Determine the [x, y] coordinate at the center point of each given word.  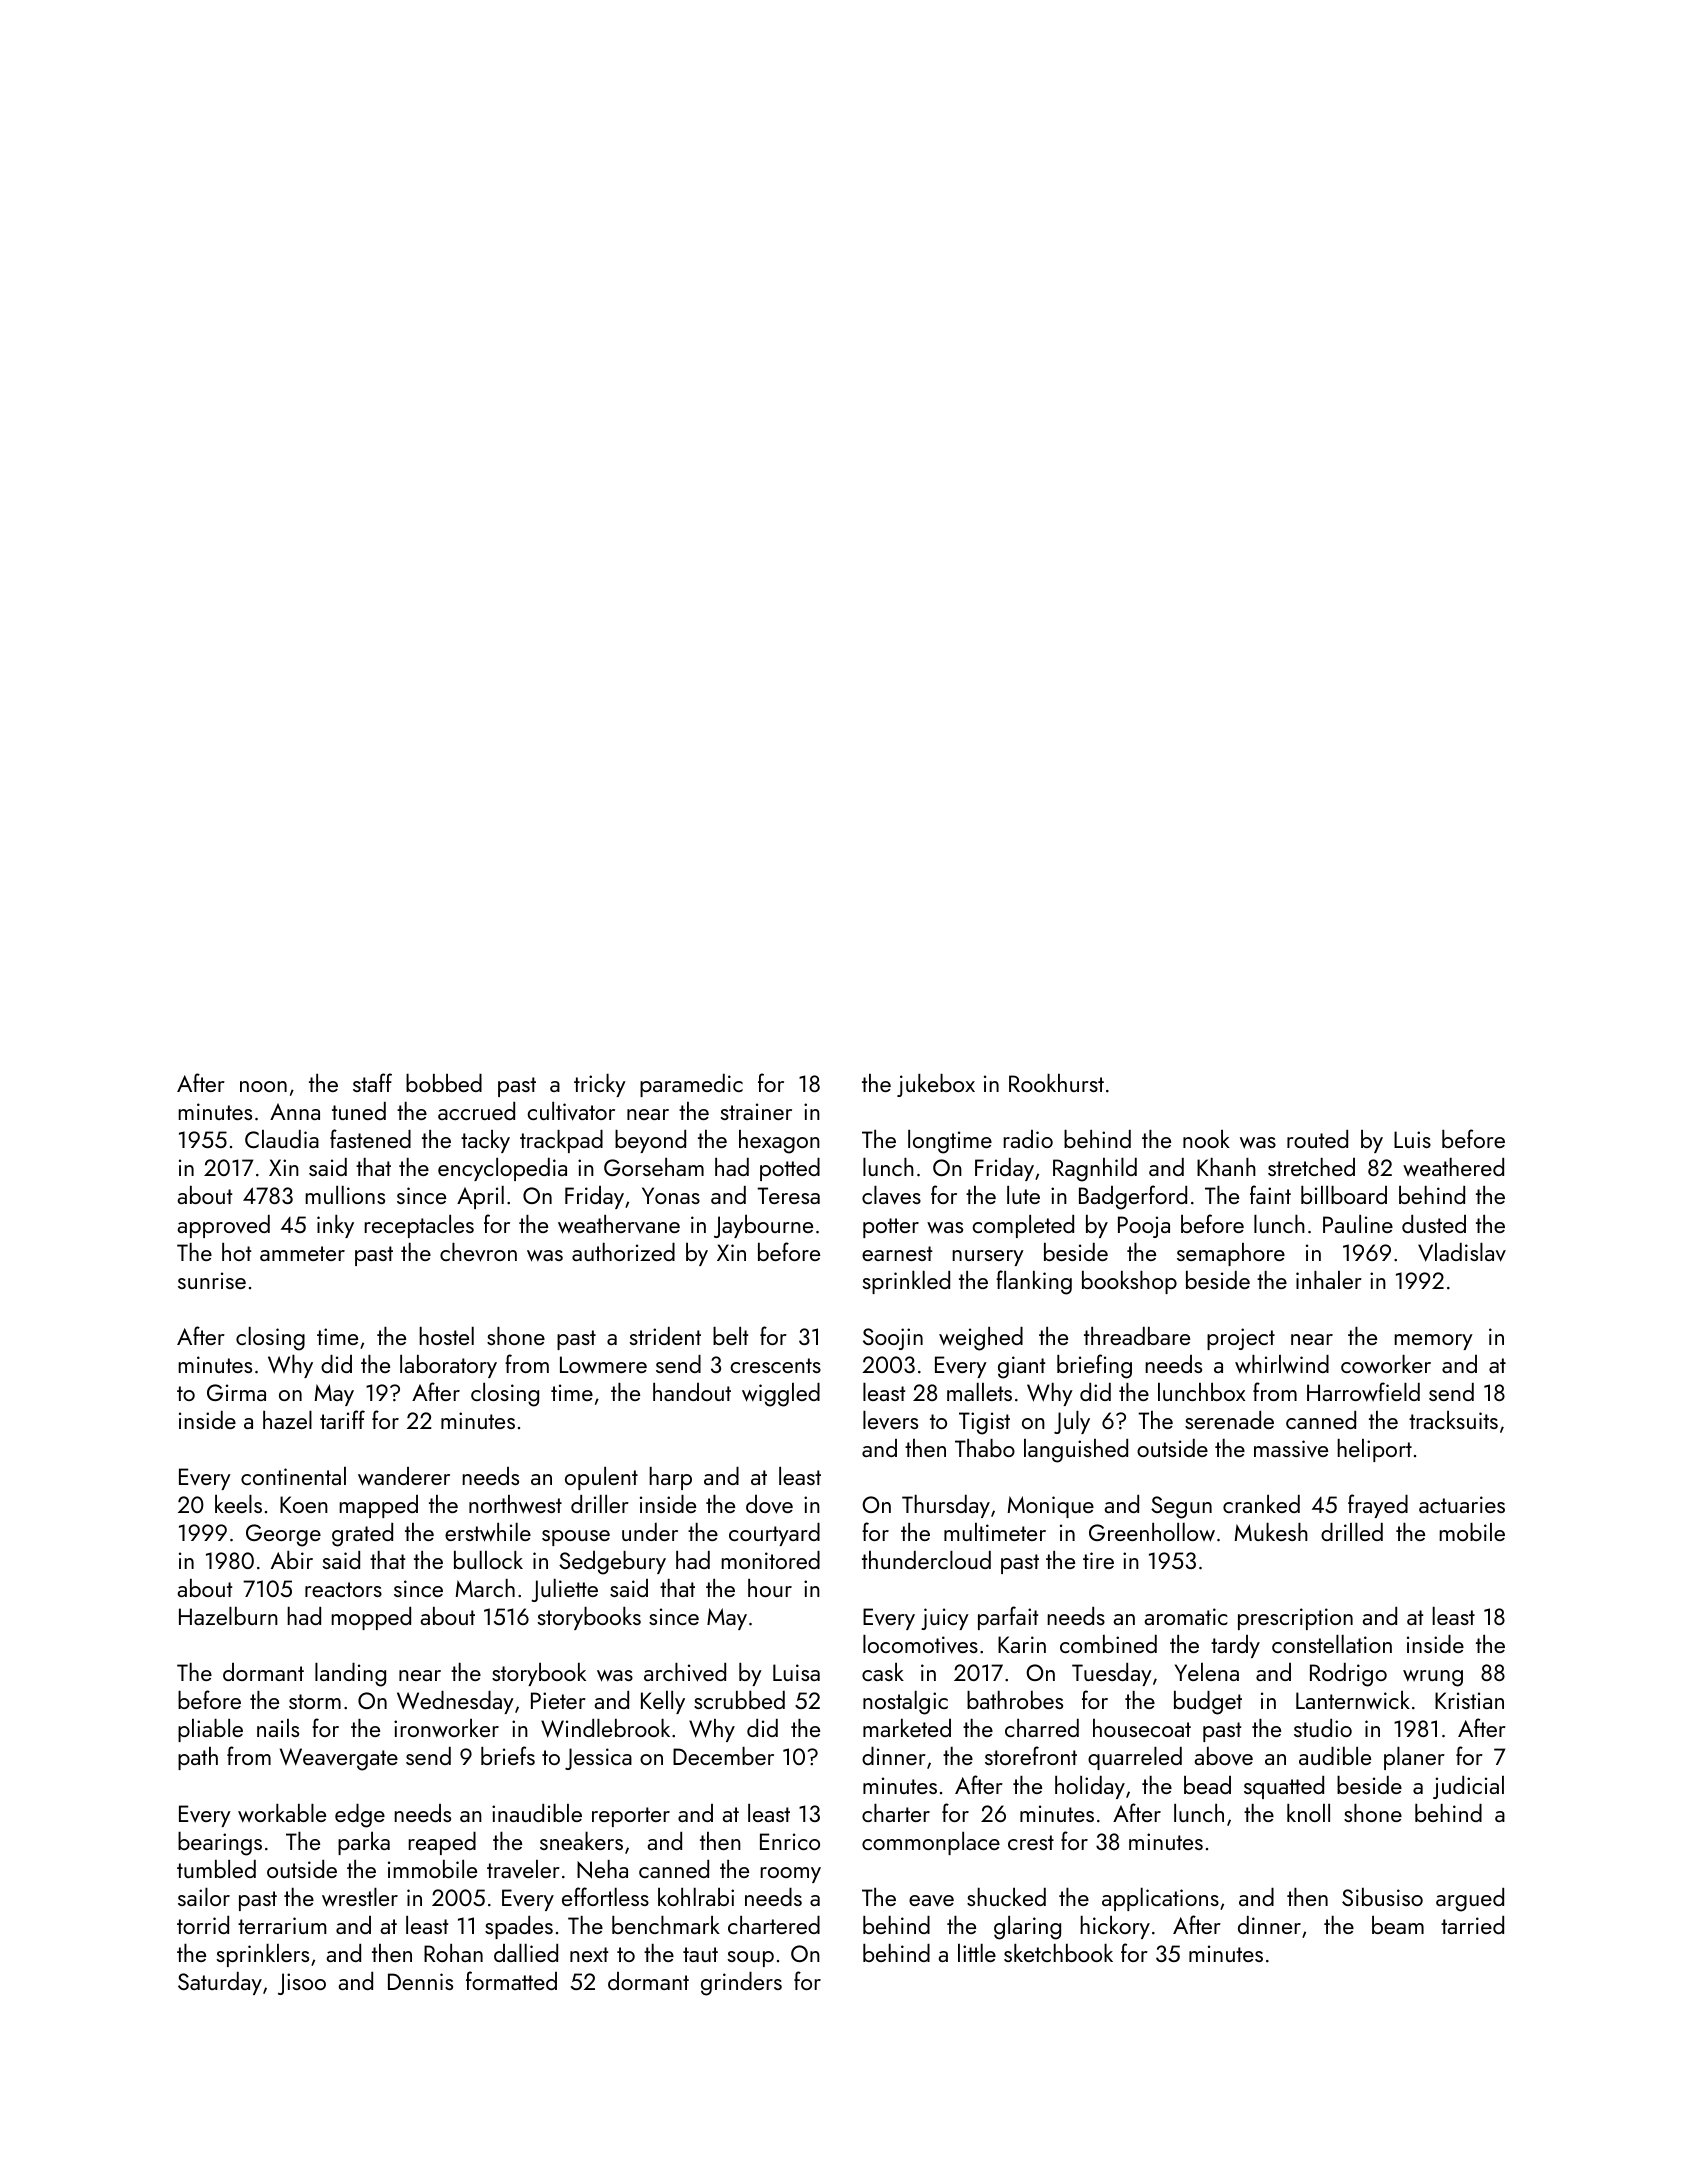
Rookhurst [1056, 1083]
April [480, 1197]
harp [670, 1478]
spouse [576, 1538]
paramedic [691, 1085]
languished [1076, 1451]
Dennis [420, 1981]
